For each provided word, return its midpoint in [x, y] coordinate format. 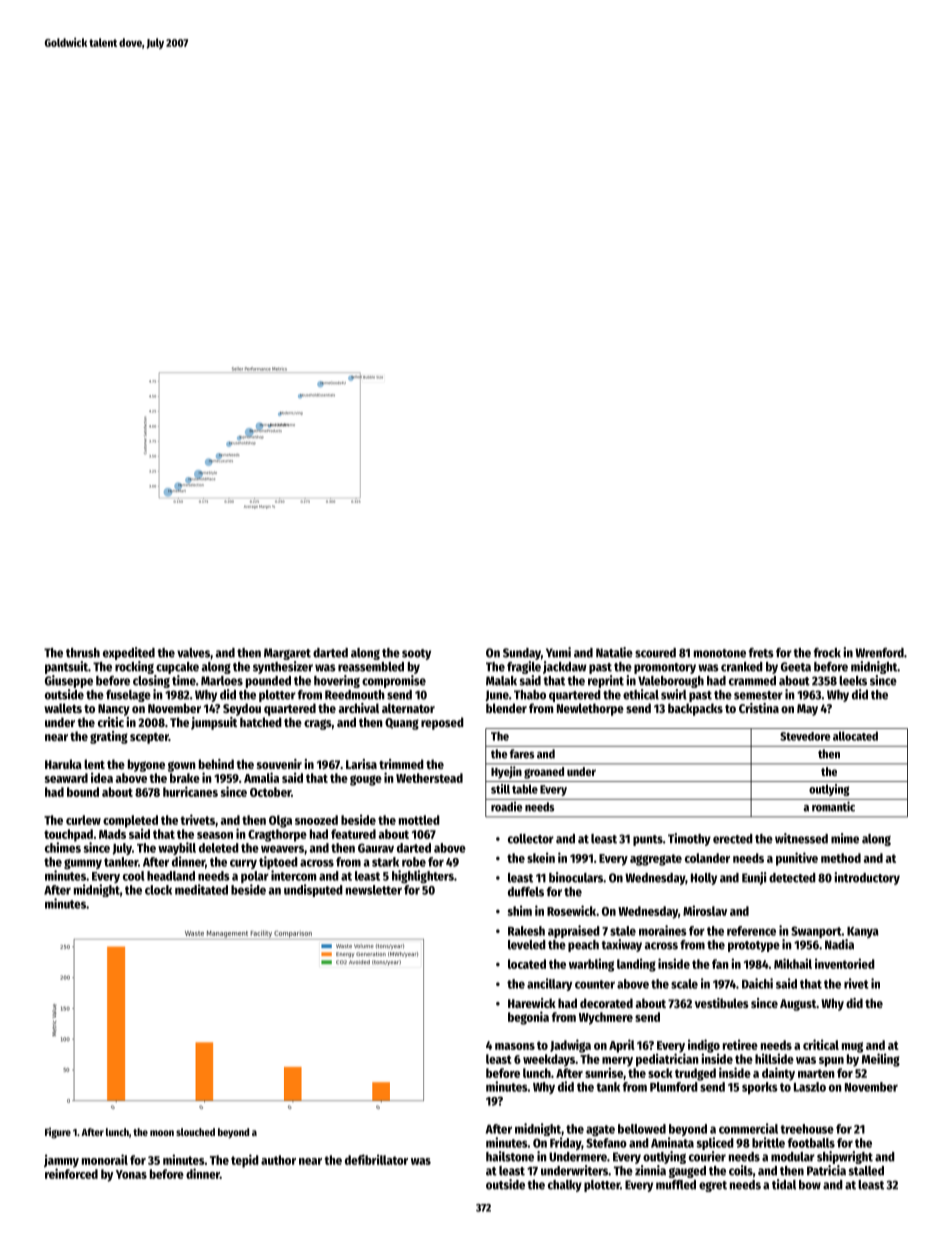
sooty [416, 654]
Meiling [881, 1060]
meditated [201, 889]
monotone [720, 653]
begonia [528, 1018]
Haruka [63, 764]
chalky [565, 1186]
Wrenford [879, 653]
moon [162, 1133]
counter [595, 984]
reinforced [71, 1173]
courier [707, 1156]
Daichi [757, 983]
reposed [442, 723]
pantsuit [66, 667]
